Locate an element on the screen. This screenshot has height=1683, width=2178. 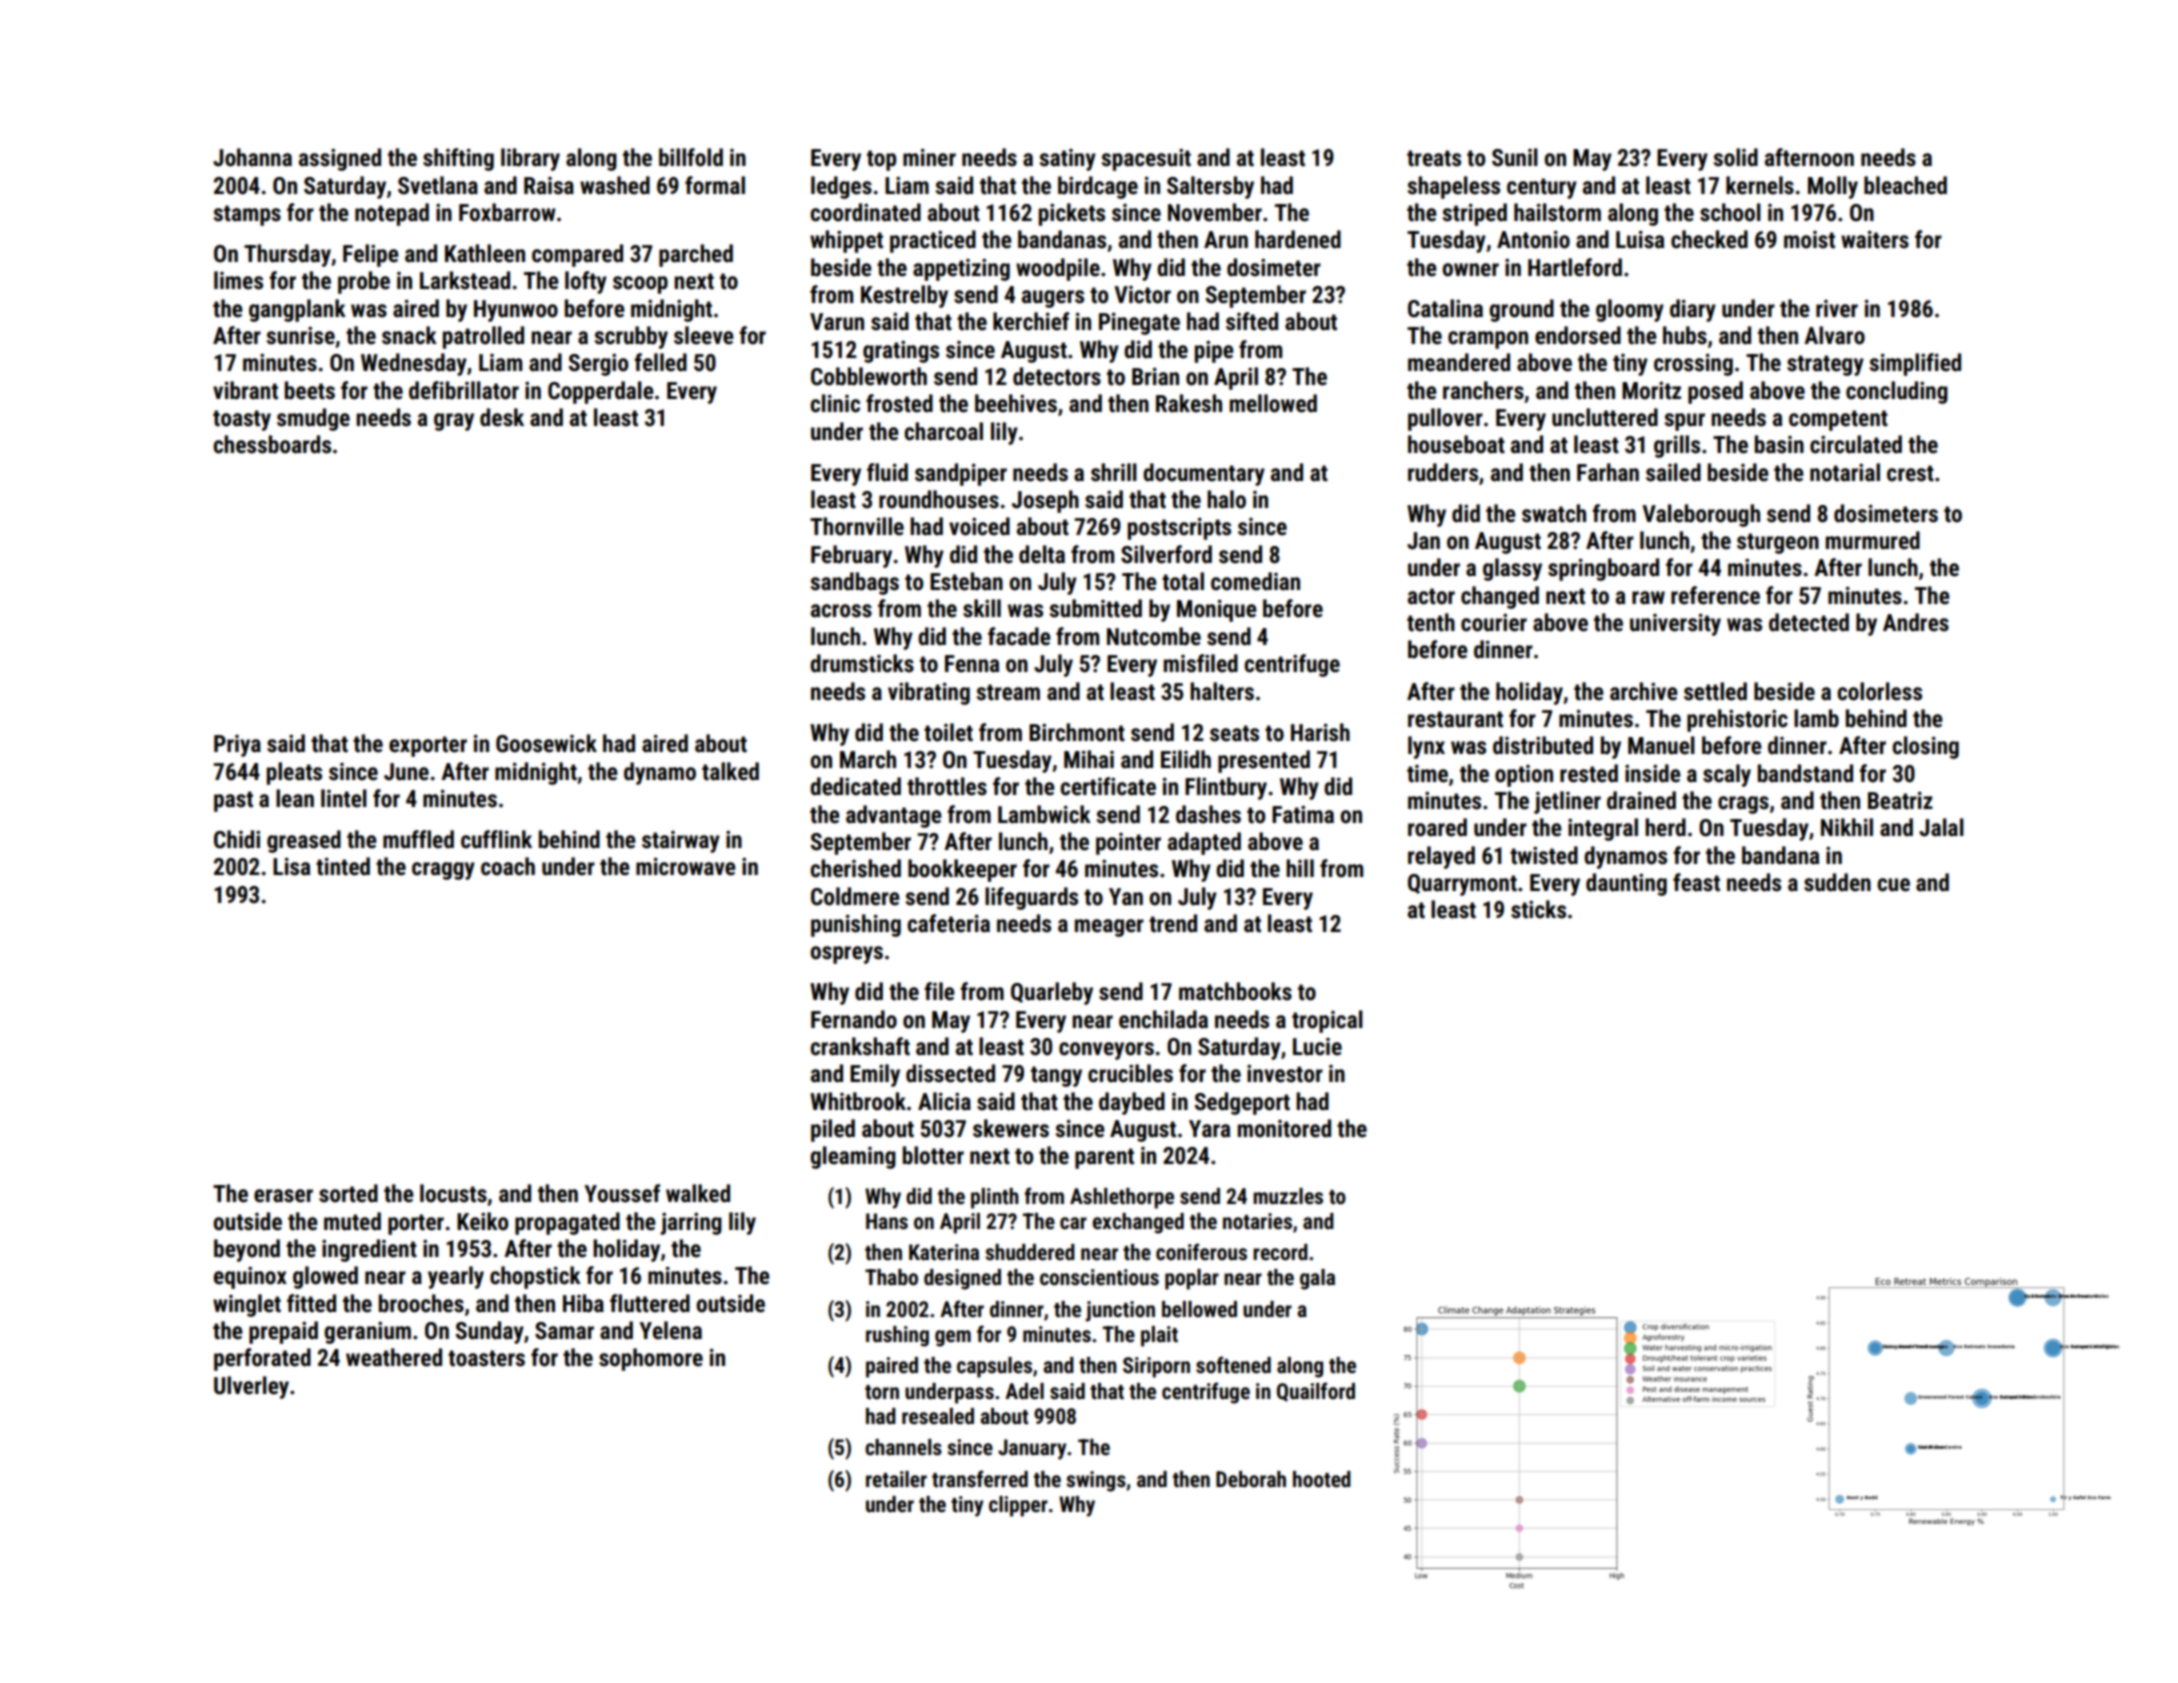
tropical is located at coordinates (1327, 1021).
